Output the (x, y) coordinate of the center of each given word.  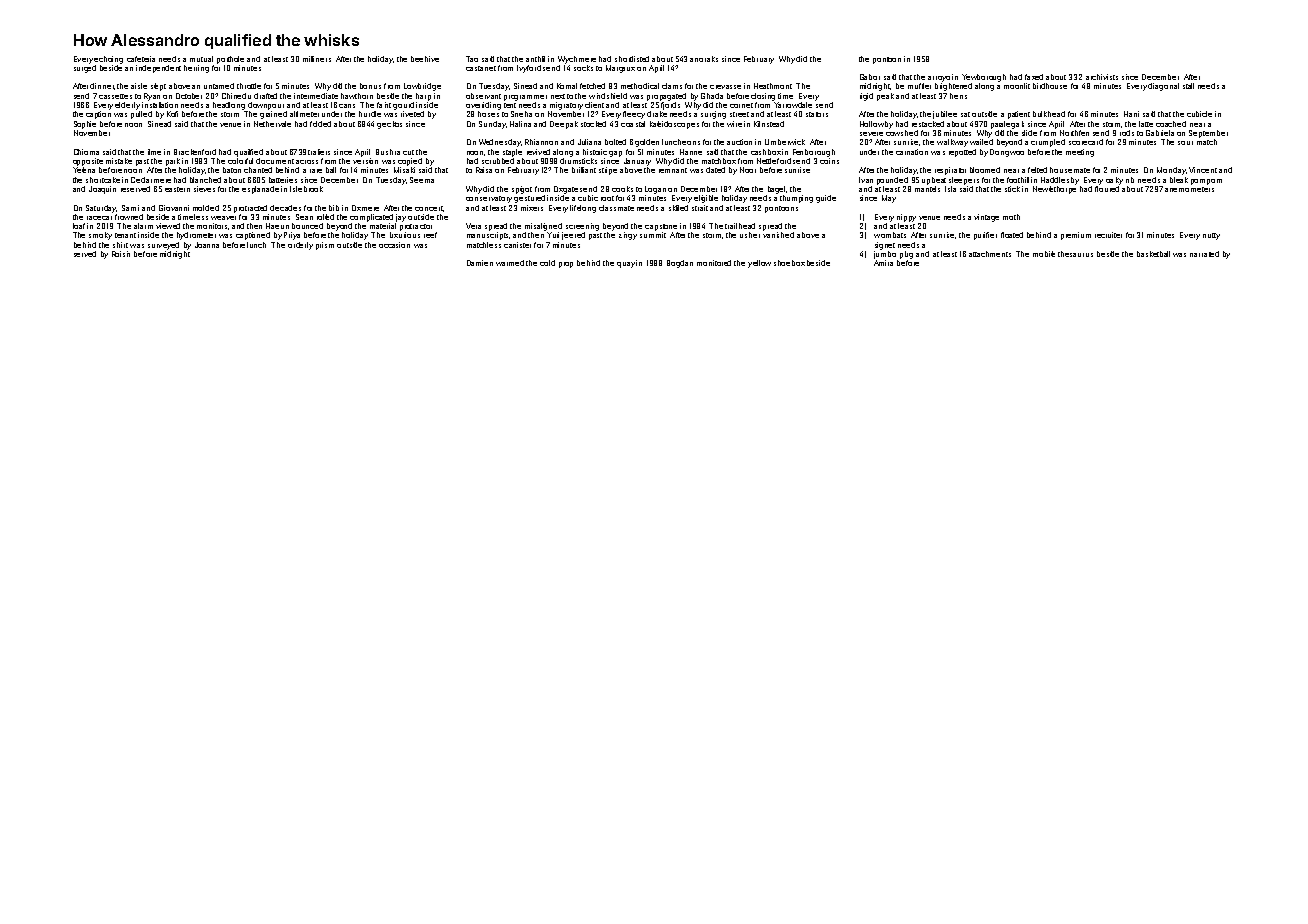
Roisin (121, 254)
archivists (1102, 77)
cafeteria (141, 59)
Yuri (553, 235)
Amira (883, 263)
